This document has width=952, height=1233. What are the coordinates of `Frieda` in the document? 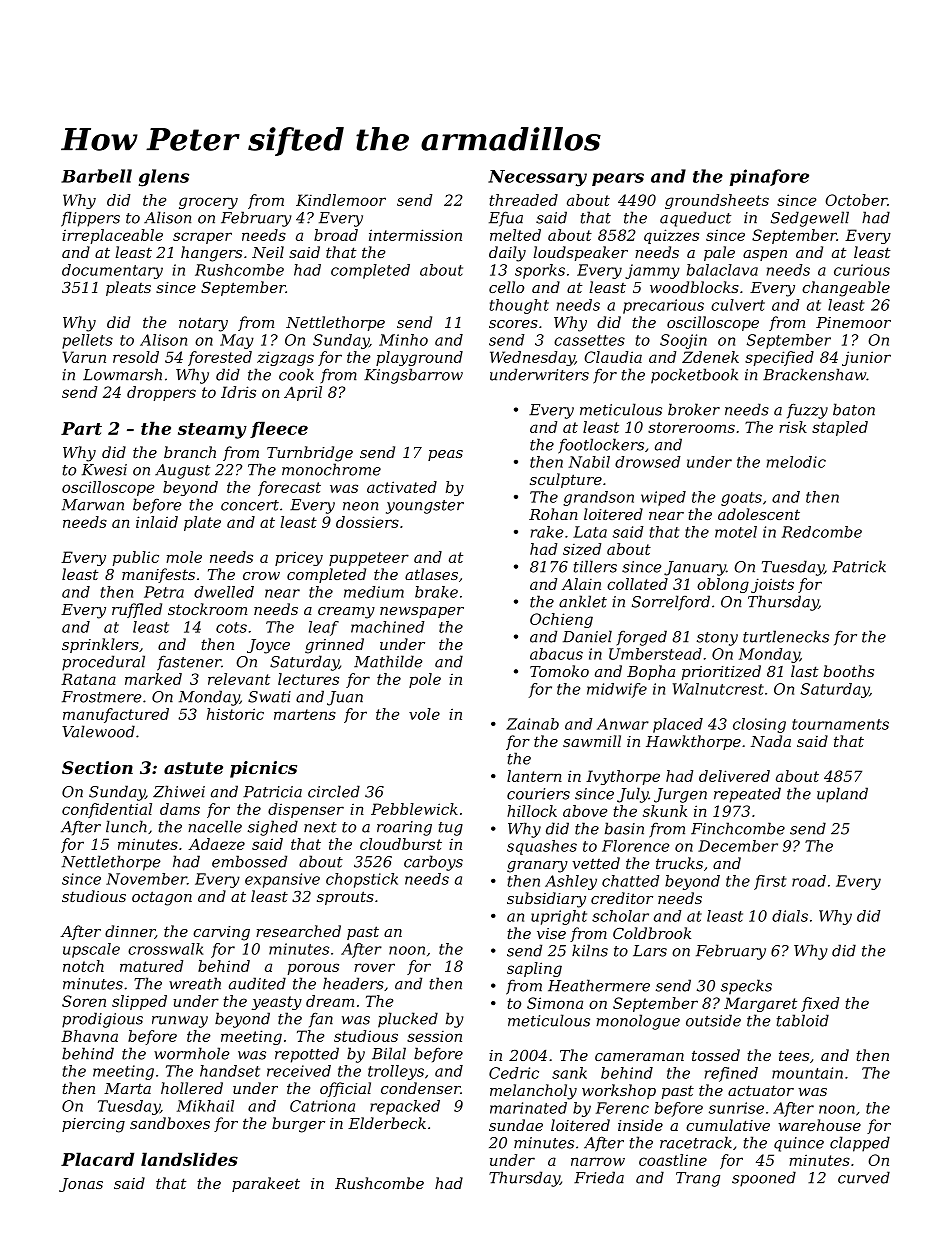 It's located at (599, 1177).
